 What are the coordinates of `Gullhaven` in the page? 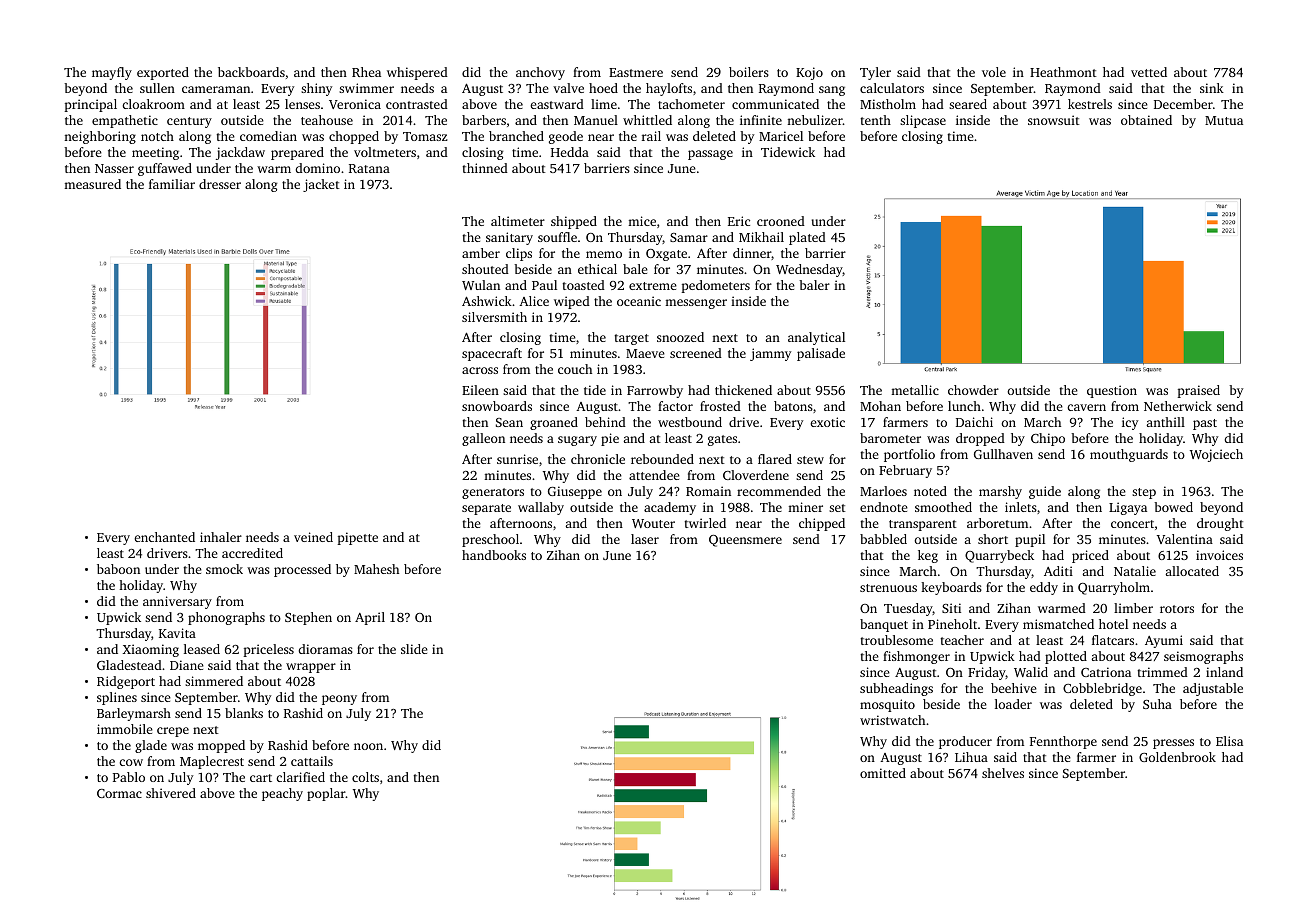 It's located at (1003, 454).
